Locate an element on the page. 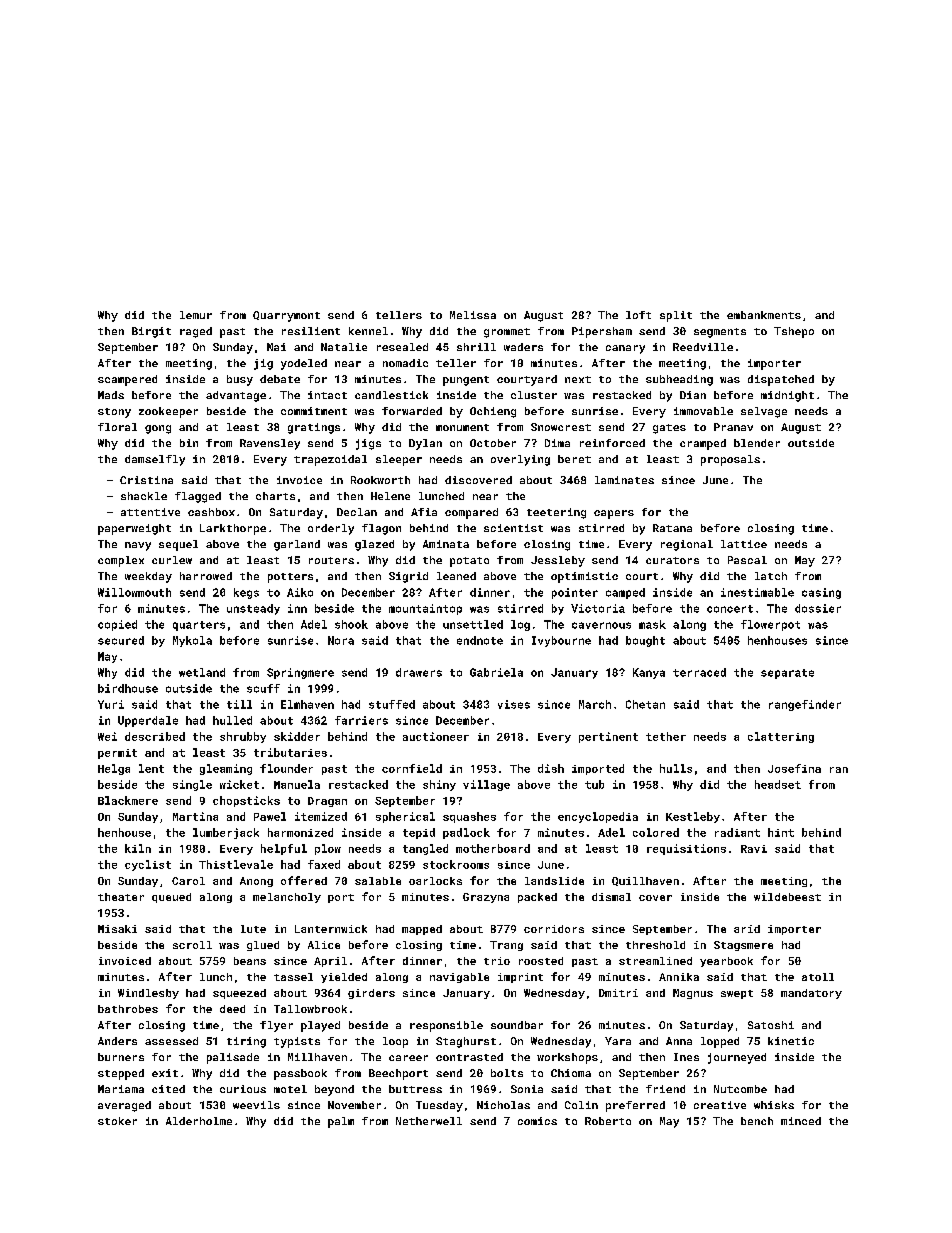 Image resolution: width=952 pixels, height=1233 pixels. lattice is located at coordinates (744, 544).
